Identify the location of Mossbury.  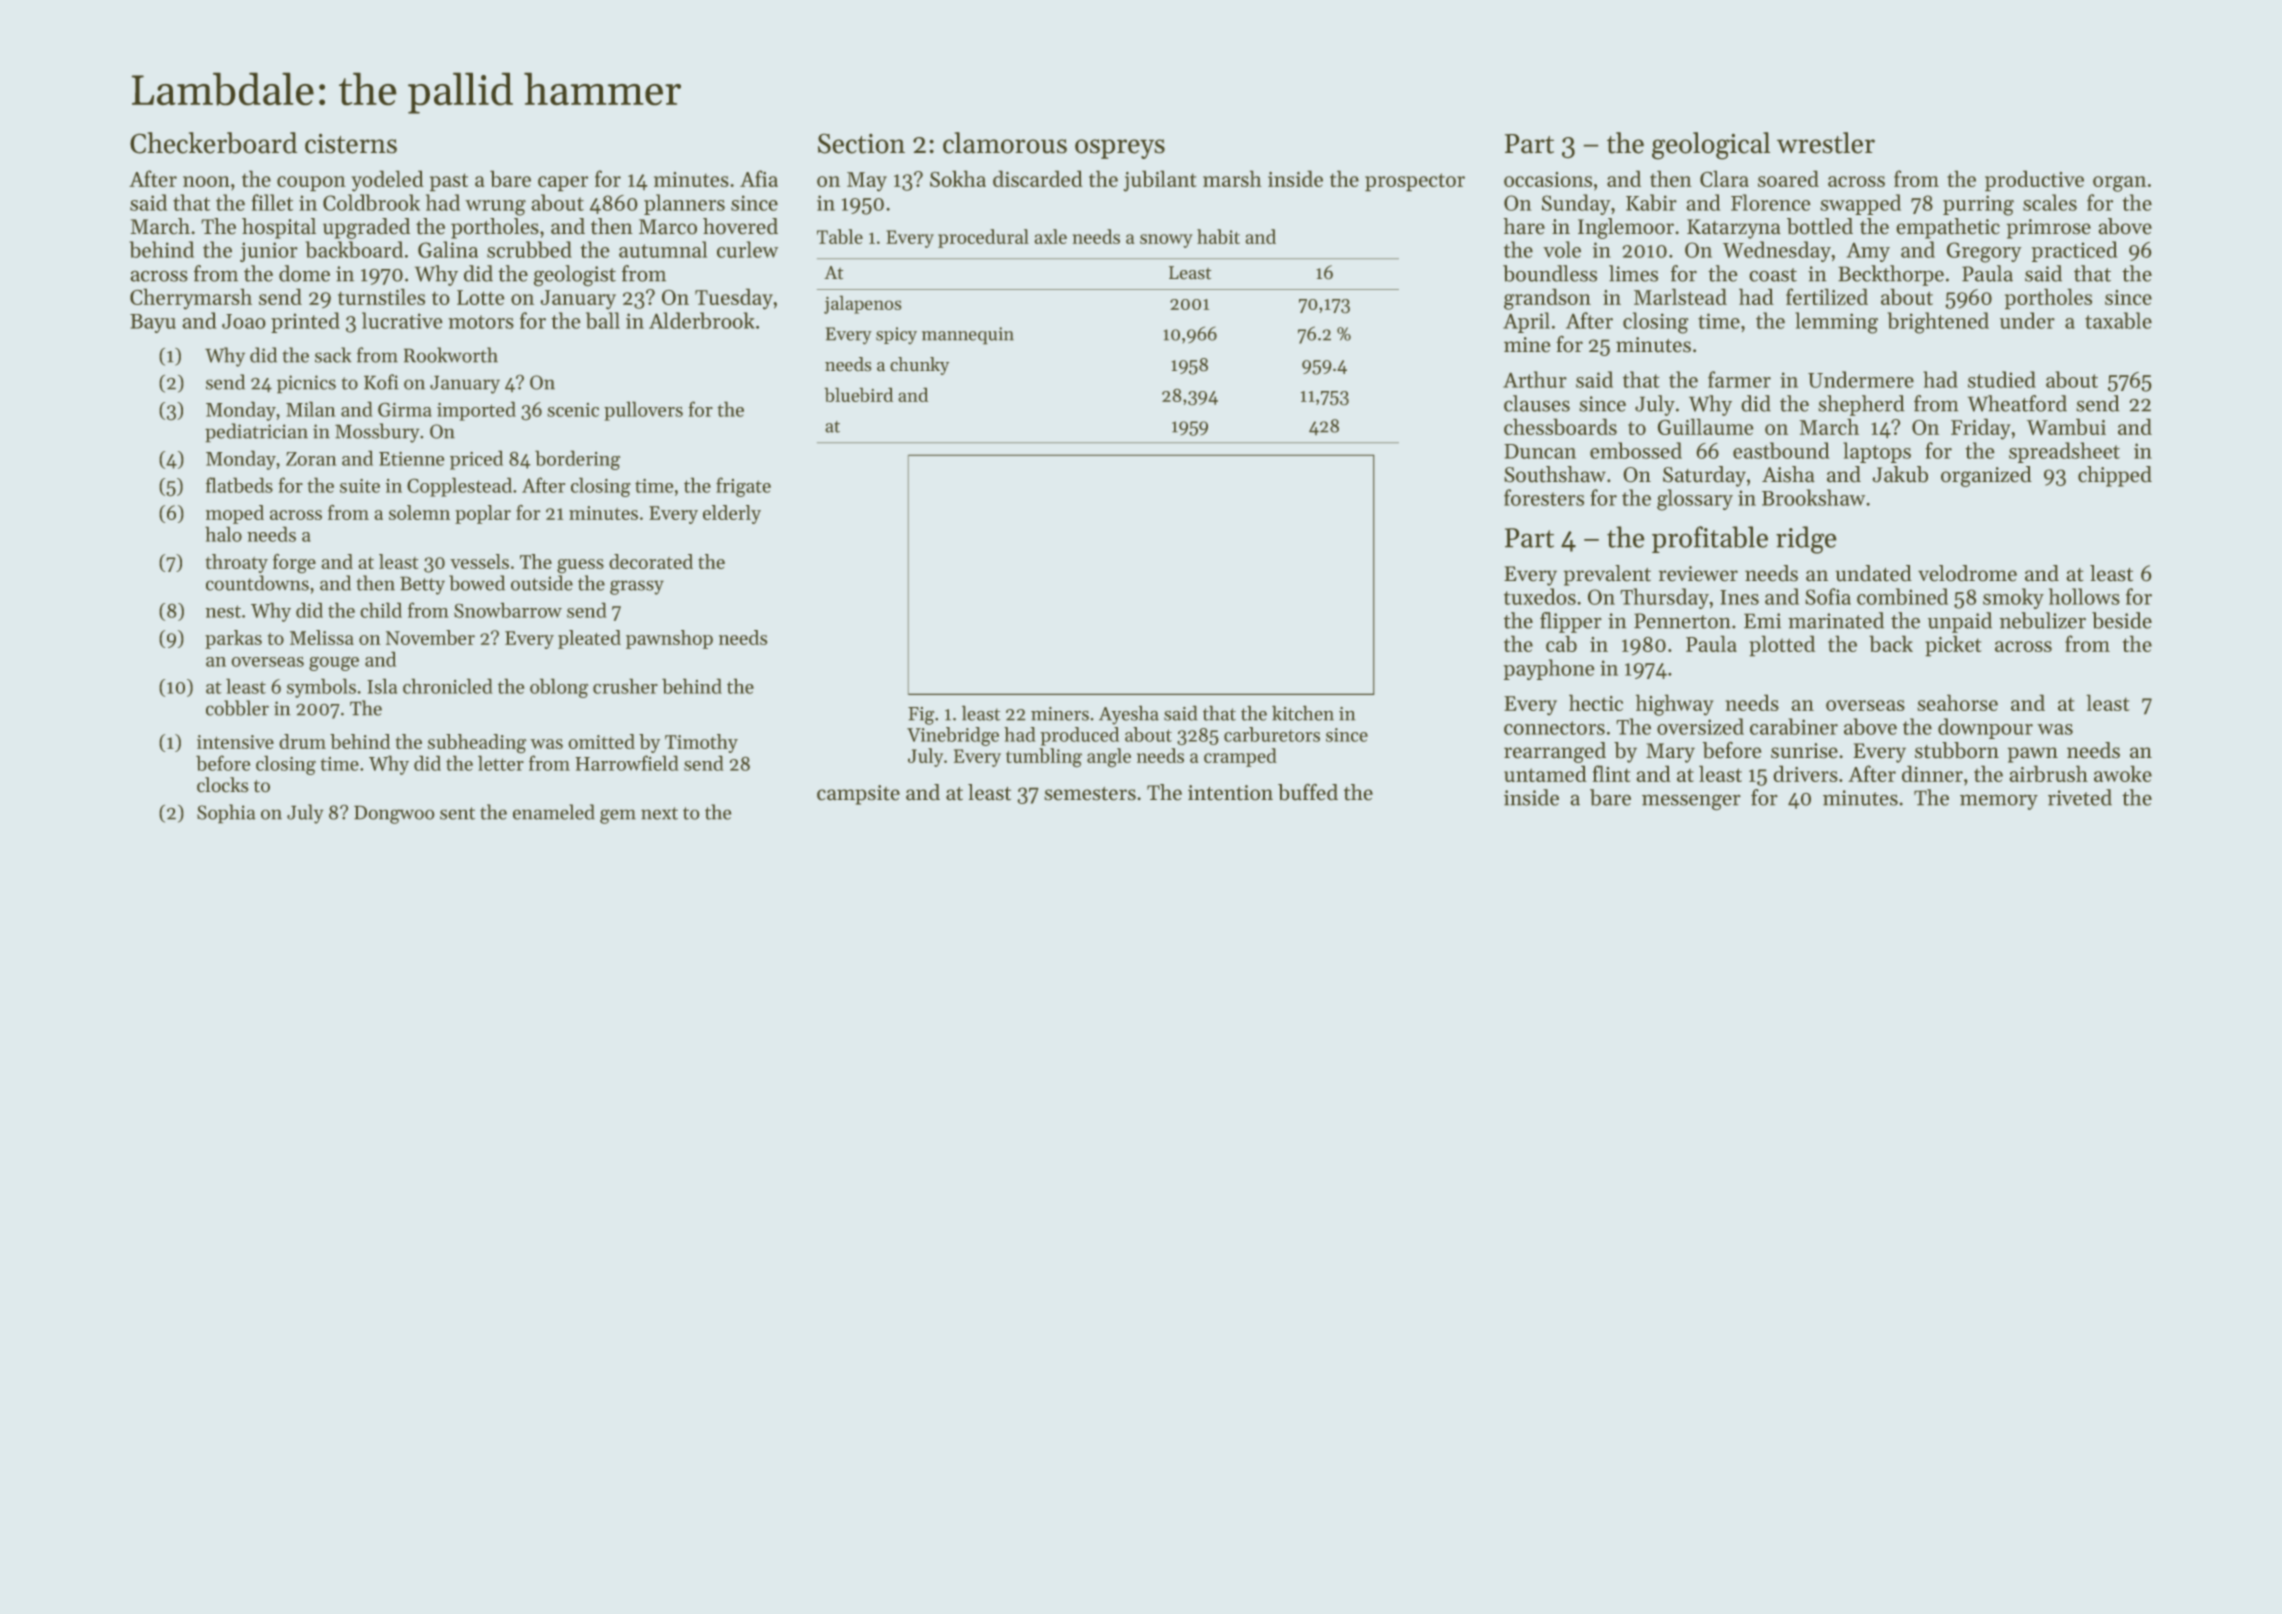
(377, 433).
